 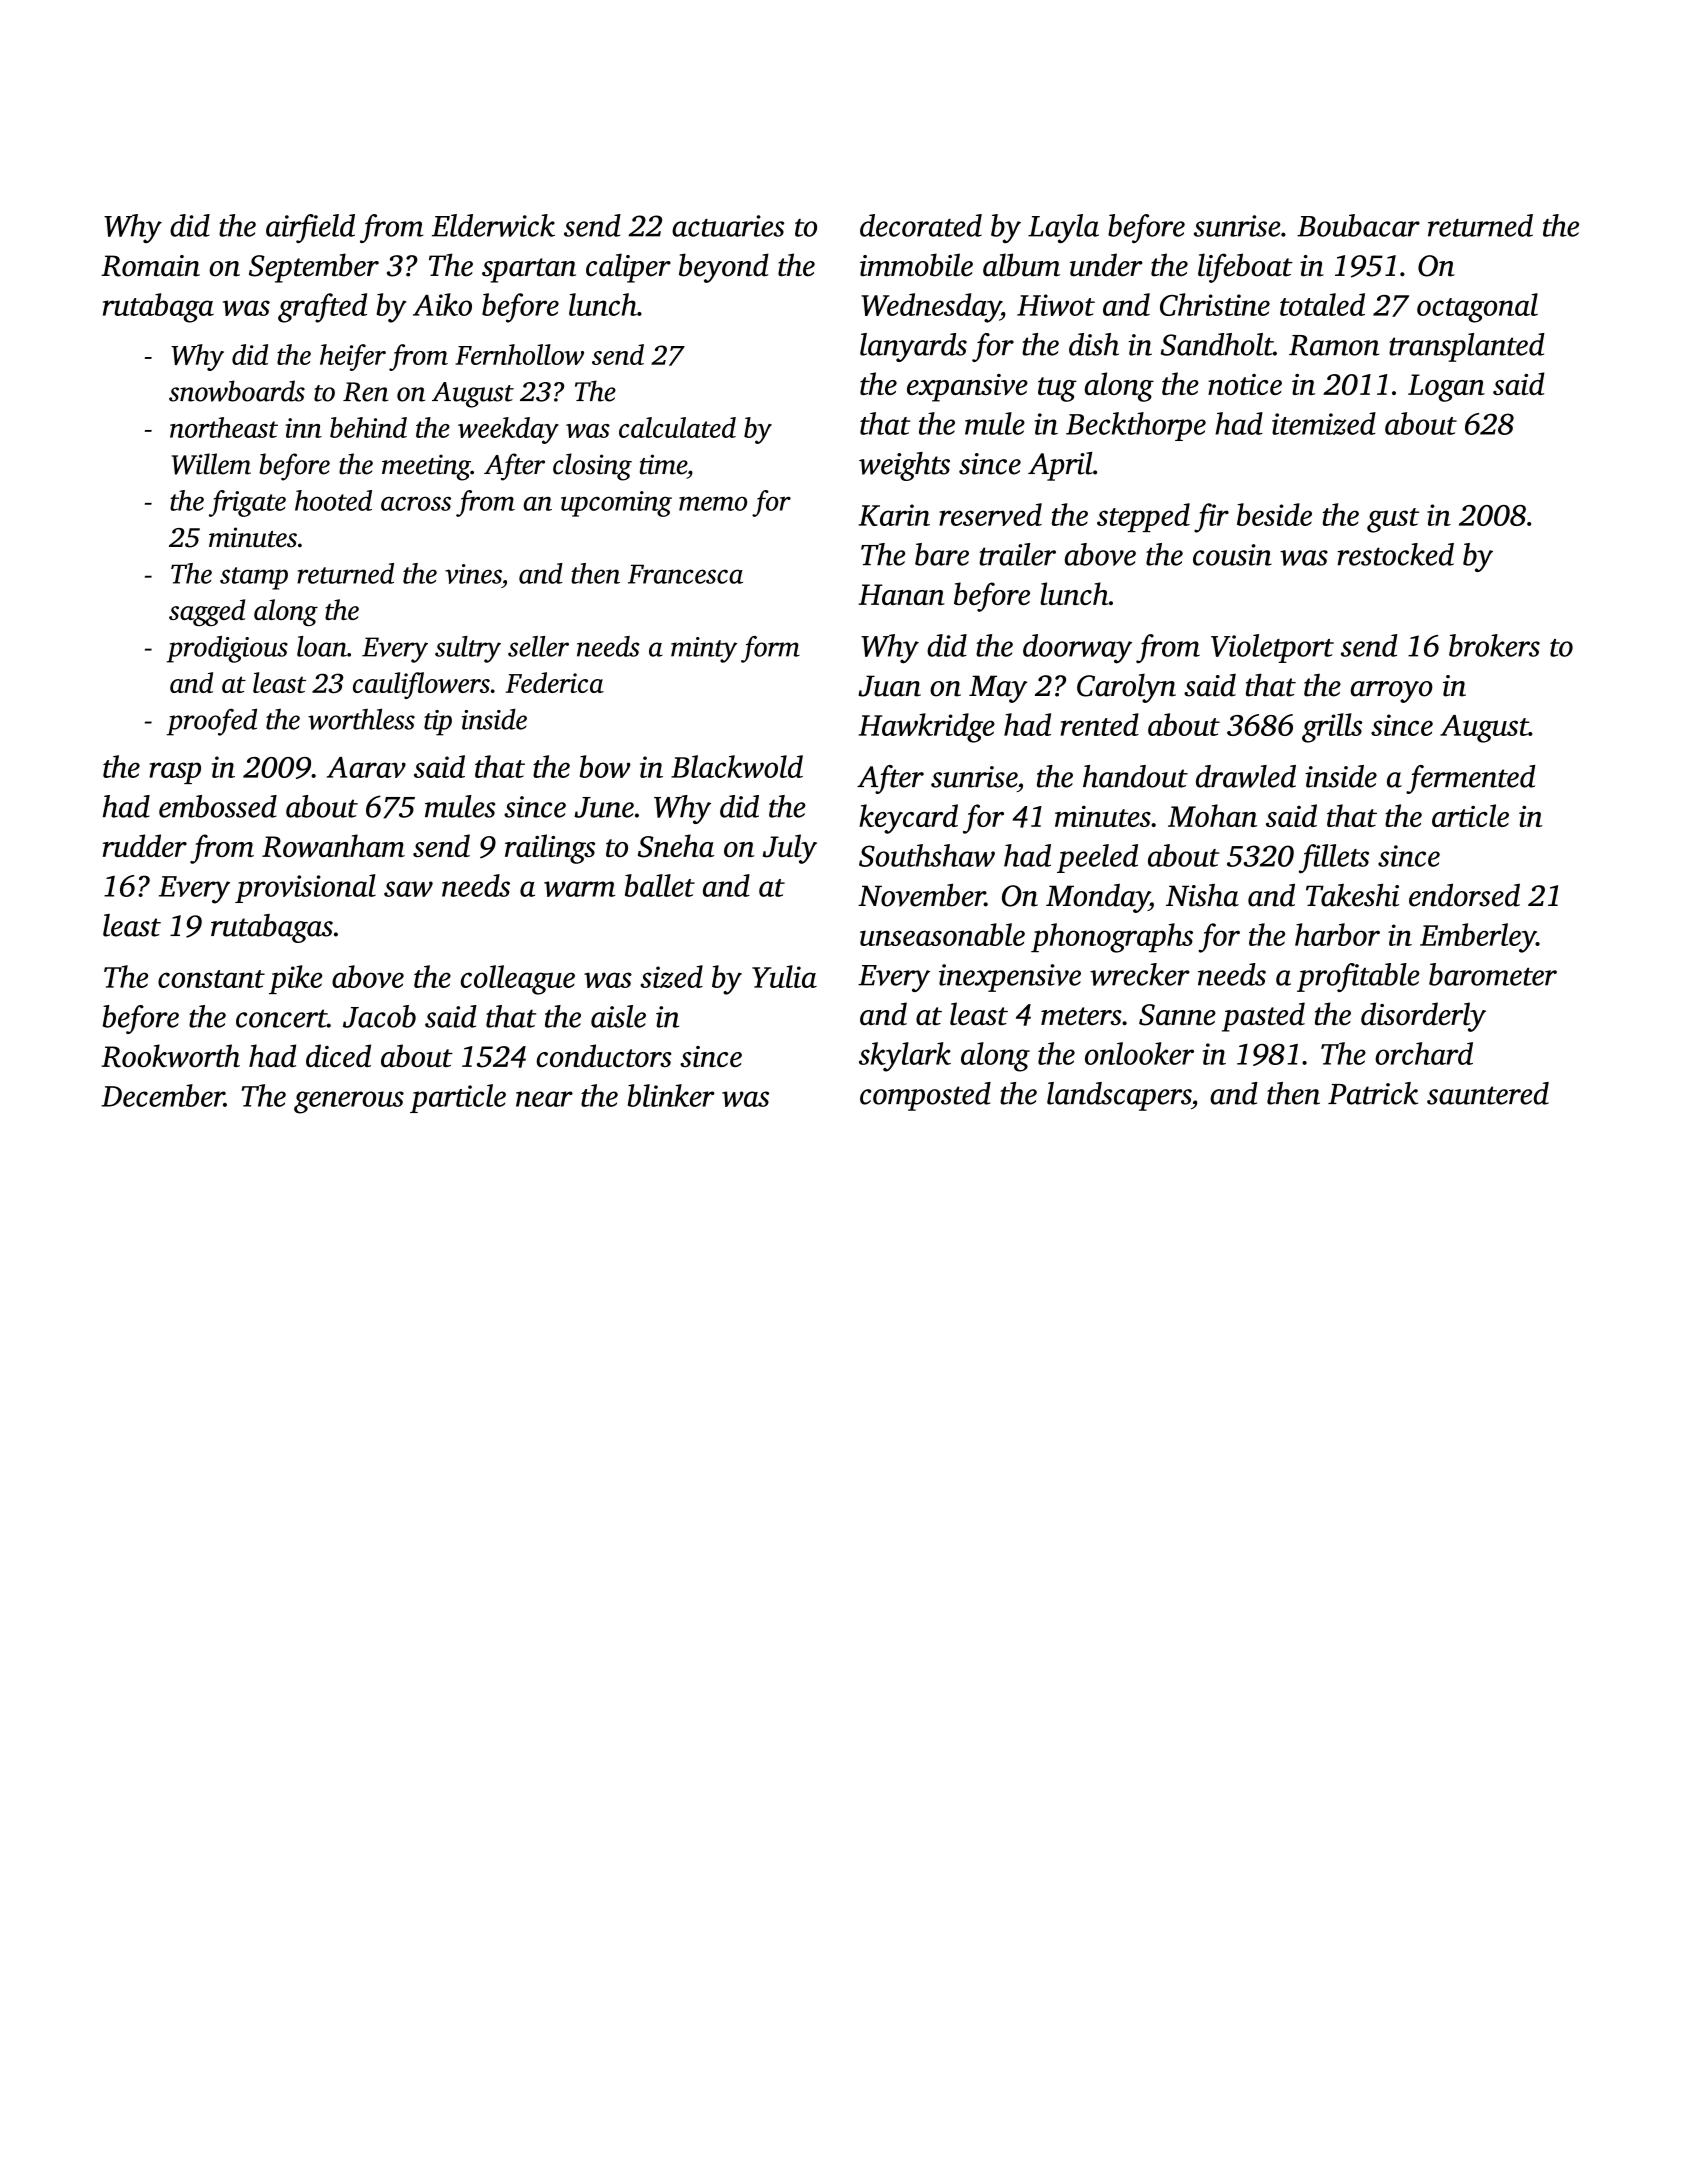 I want to click on loan, so click(x=322, y=646).
